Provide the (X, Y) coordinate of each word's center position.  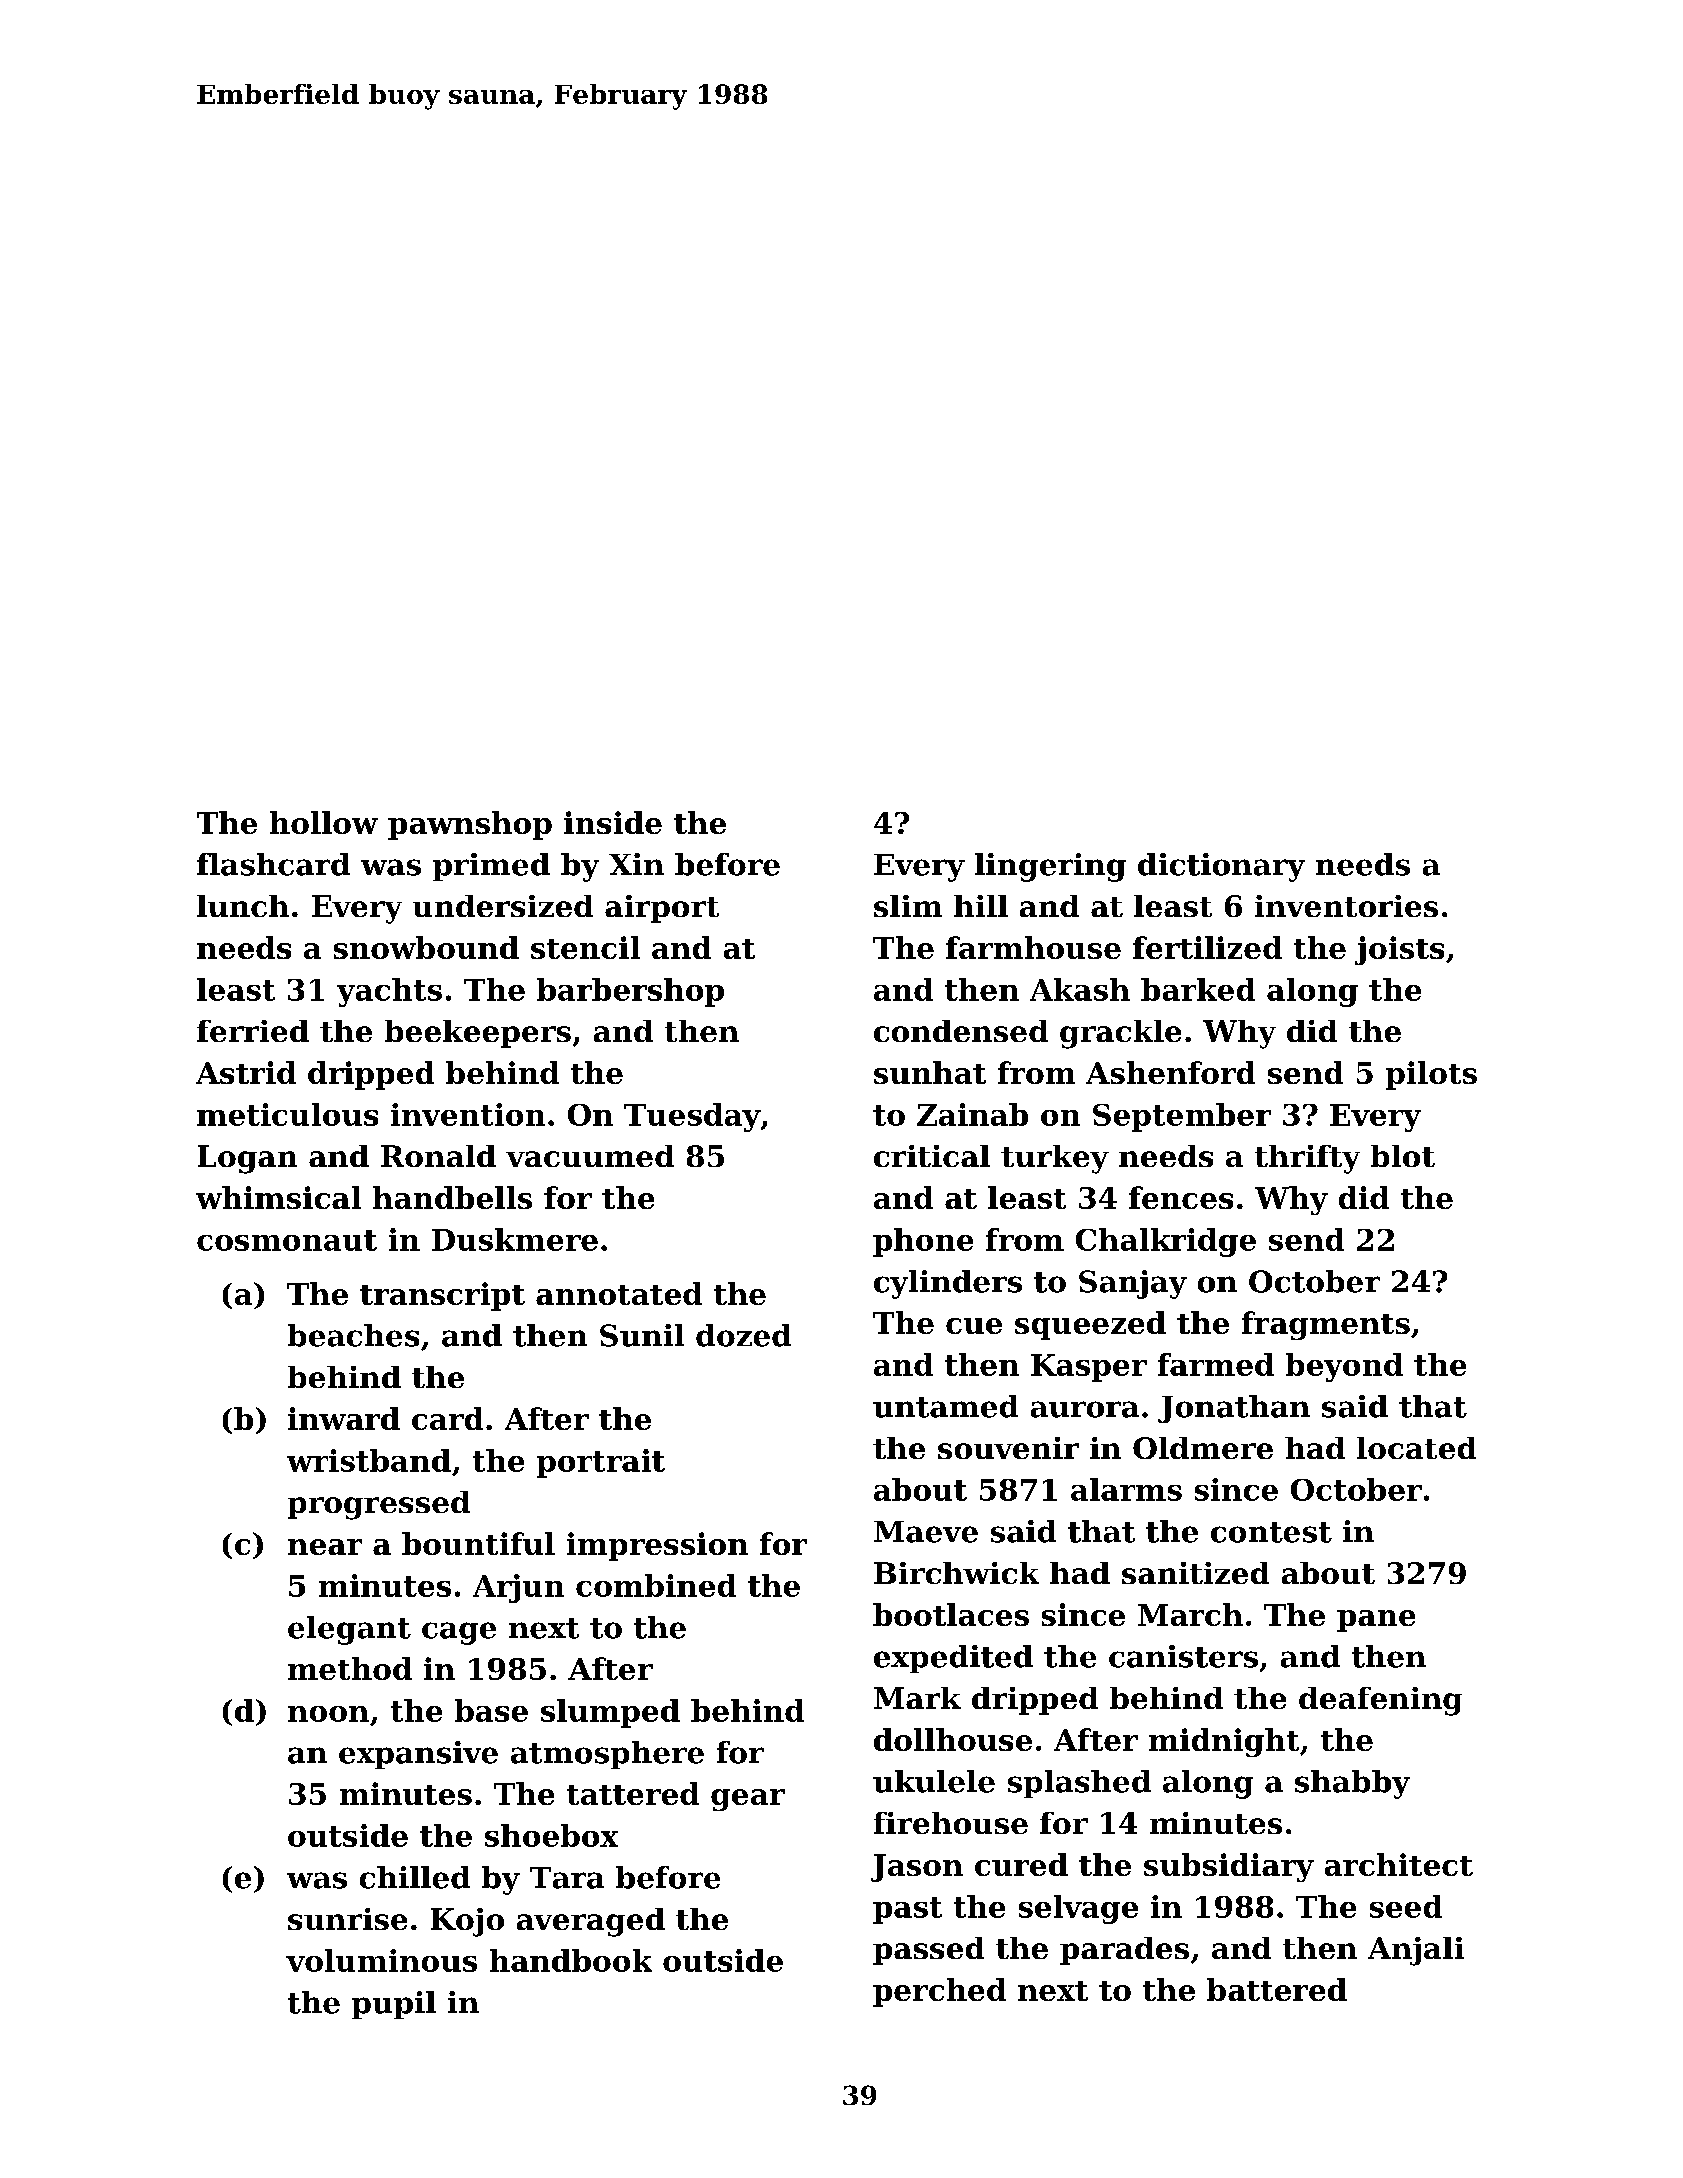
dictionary (1221, 867)
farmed (1216, 1364)
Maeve (926, 1532)
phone (923, 1242)
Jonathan (1234, 1409)
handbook (571, 1960)
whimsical (278, 1197)
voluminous (381, 1960)
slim (908, 906)
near (325, 1547)
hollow (324, 822)
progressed (379, 1505)
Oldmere (1203, 1448)
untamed (945, 1406)
